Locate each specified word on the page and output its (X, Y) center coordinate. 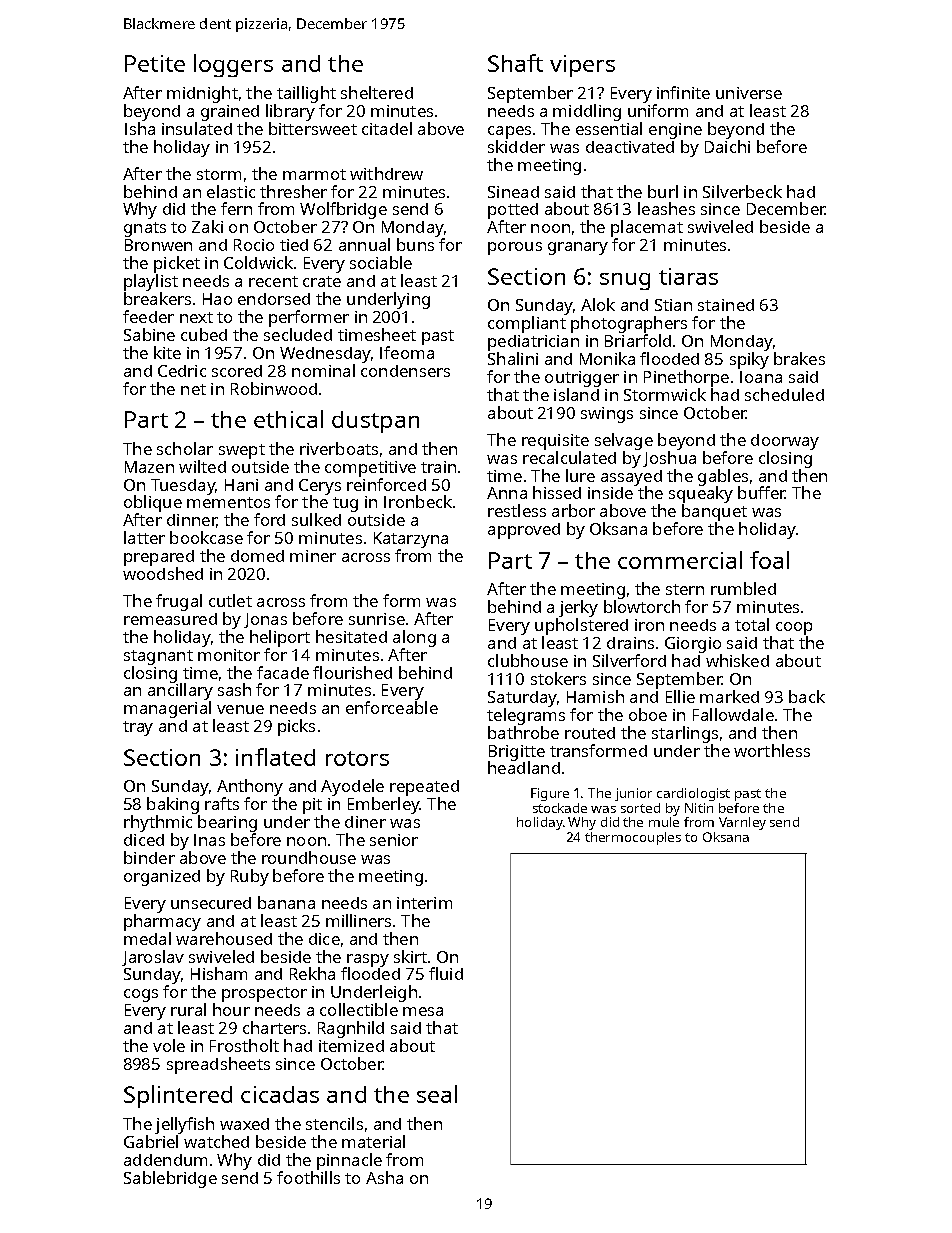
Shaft (515, 63)
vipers (582, 66)
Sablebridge (170, 1179)
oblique (153, 503)
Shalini (513, 358)
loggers (233, 65)
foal (769, 560)
